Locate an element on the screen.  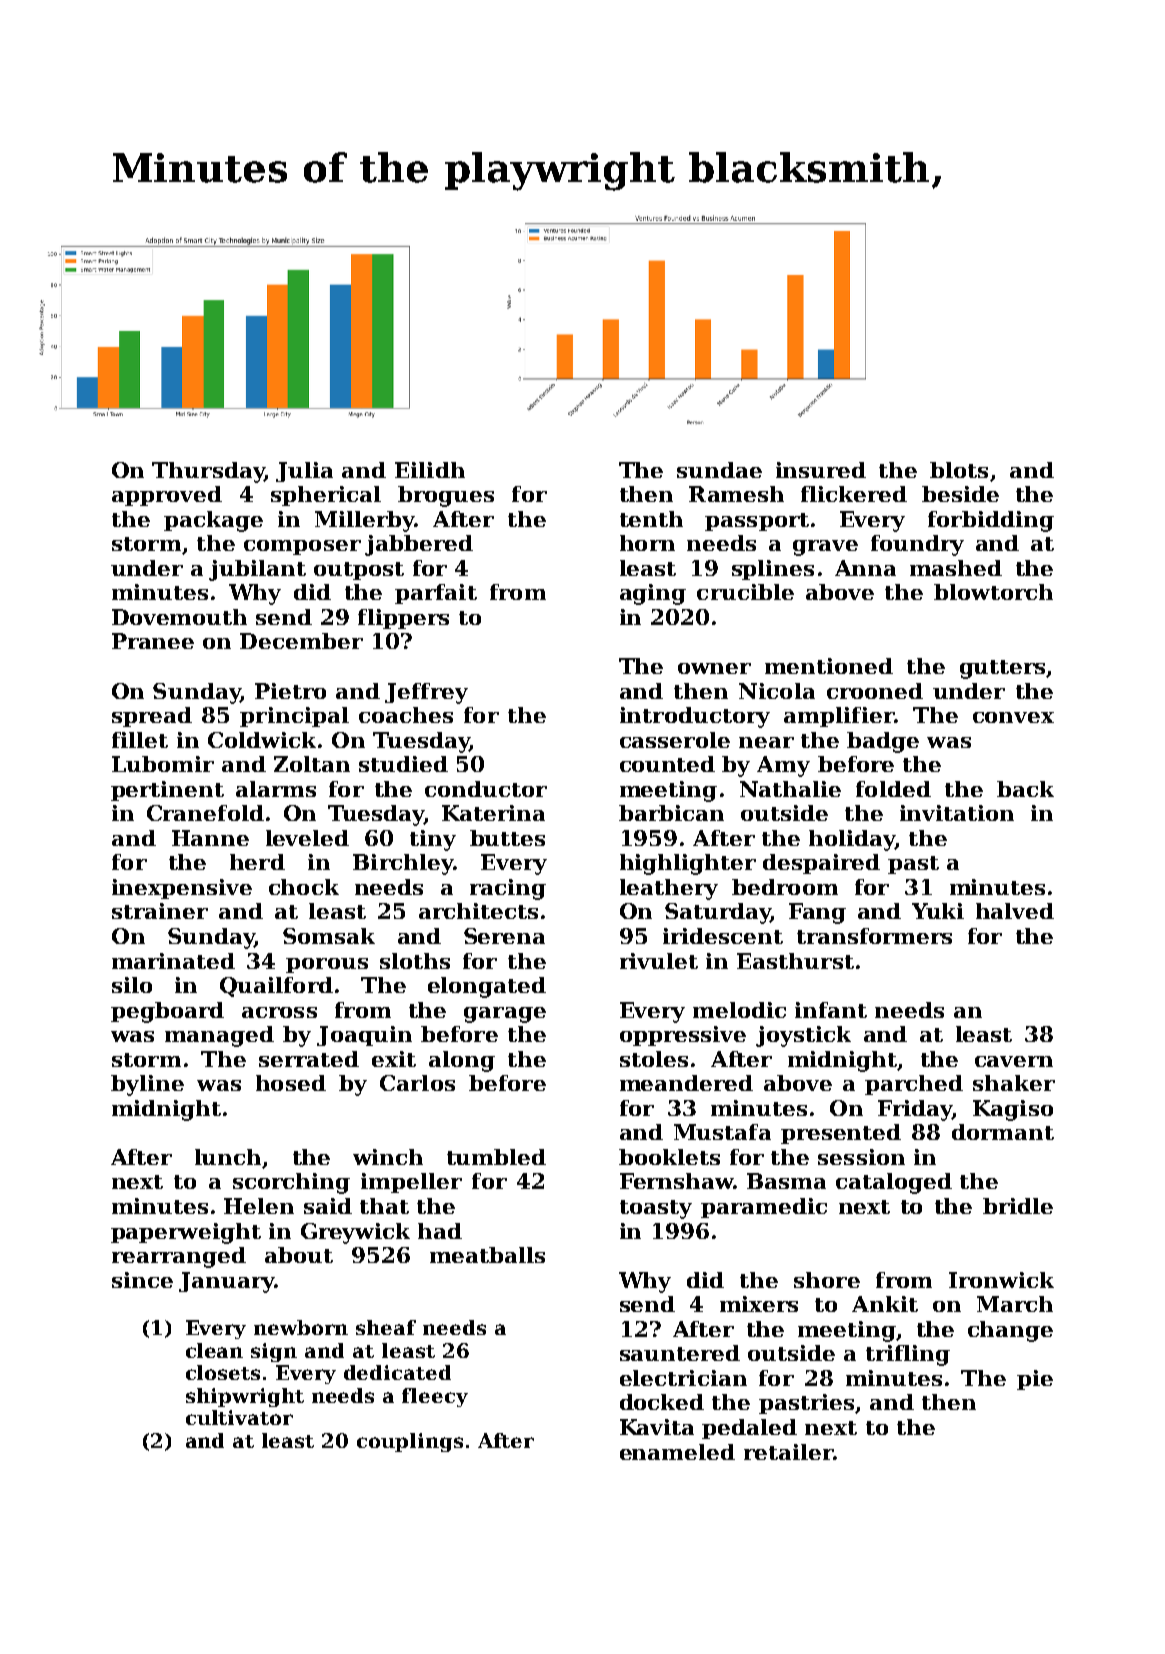
folded is located at coordinates (893, 789).
